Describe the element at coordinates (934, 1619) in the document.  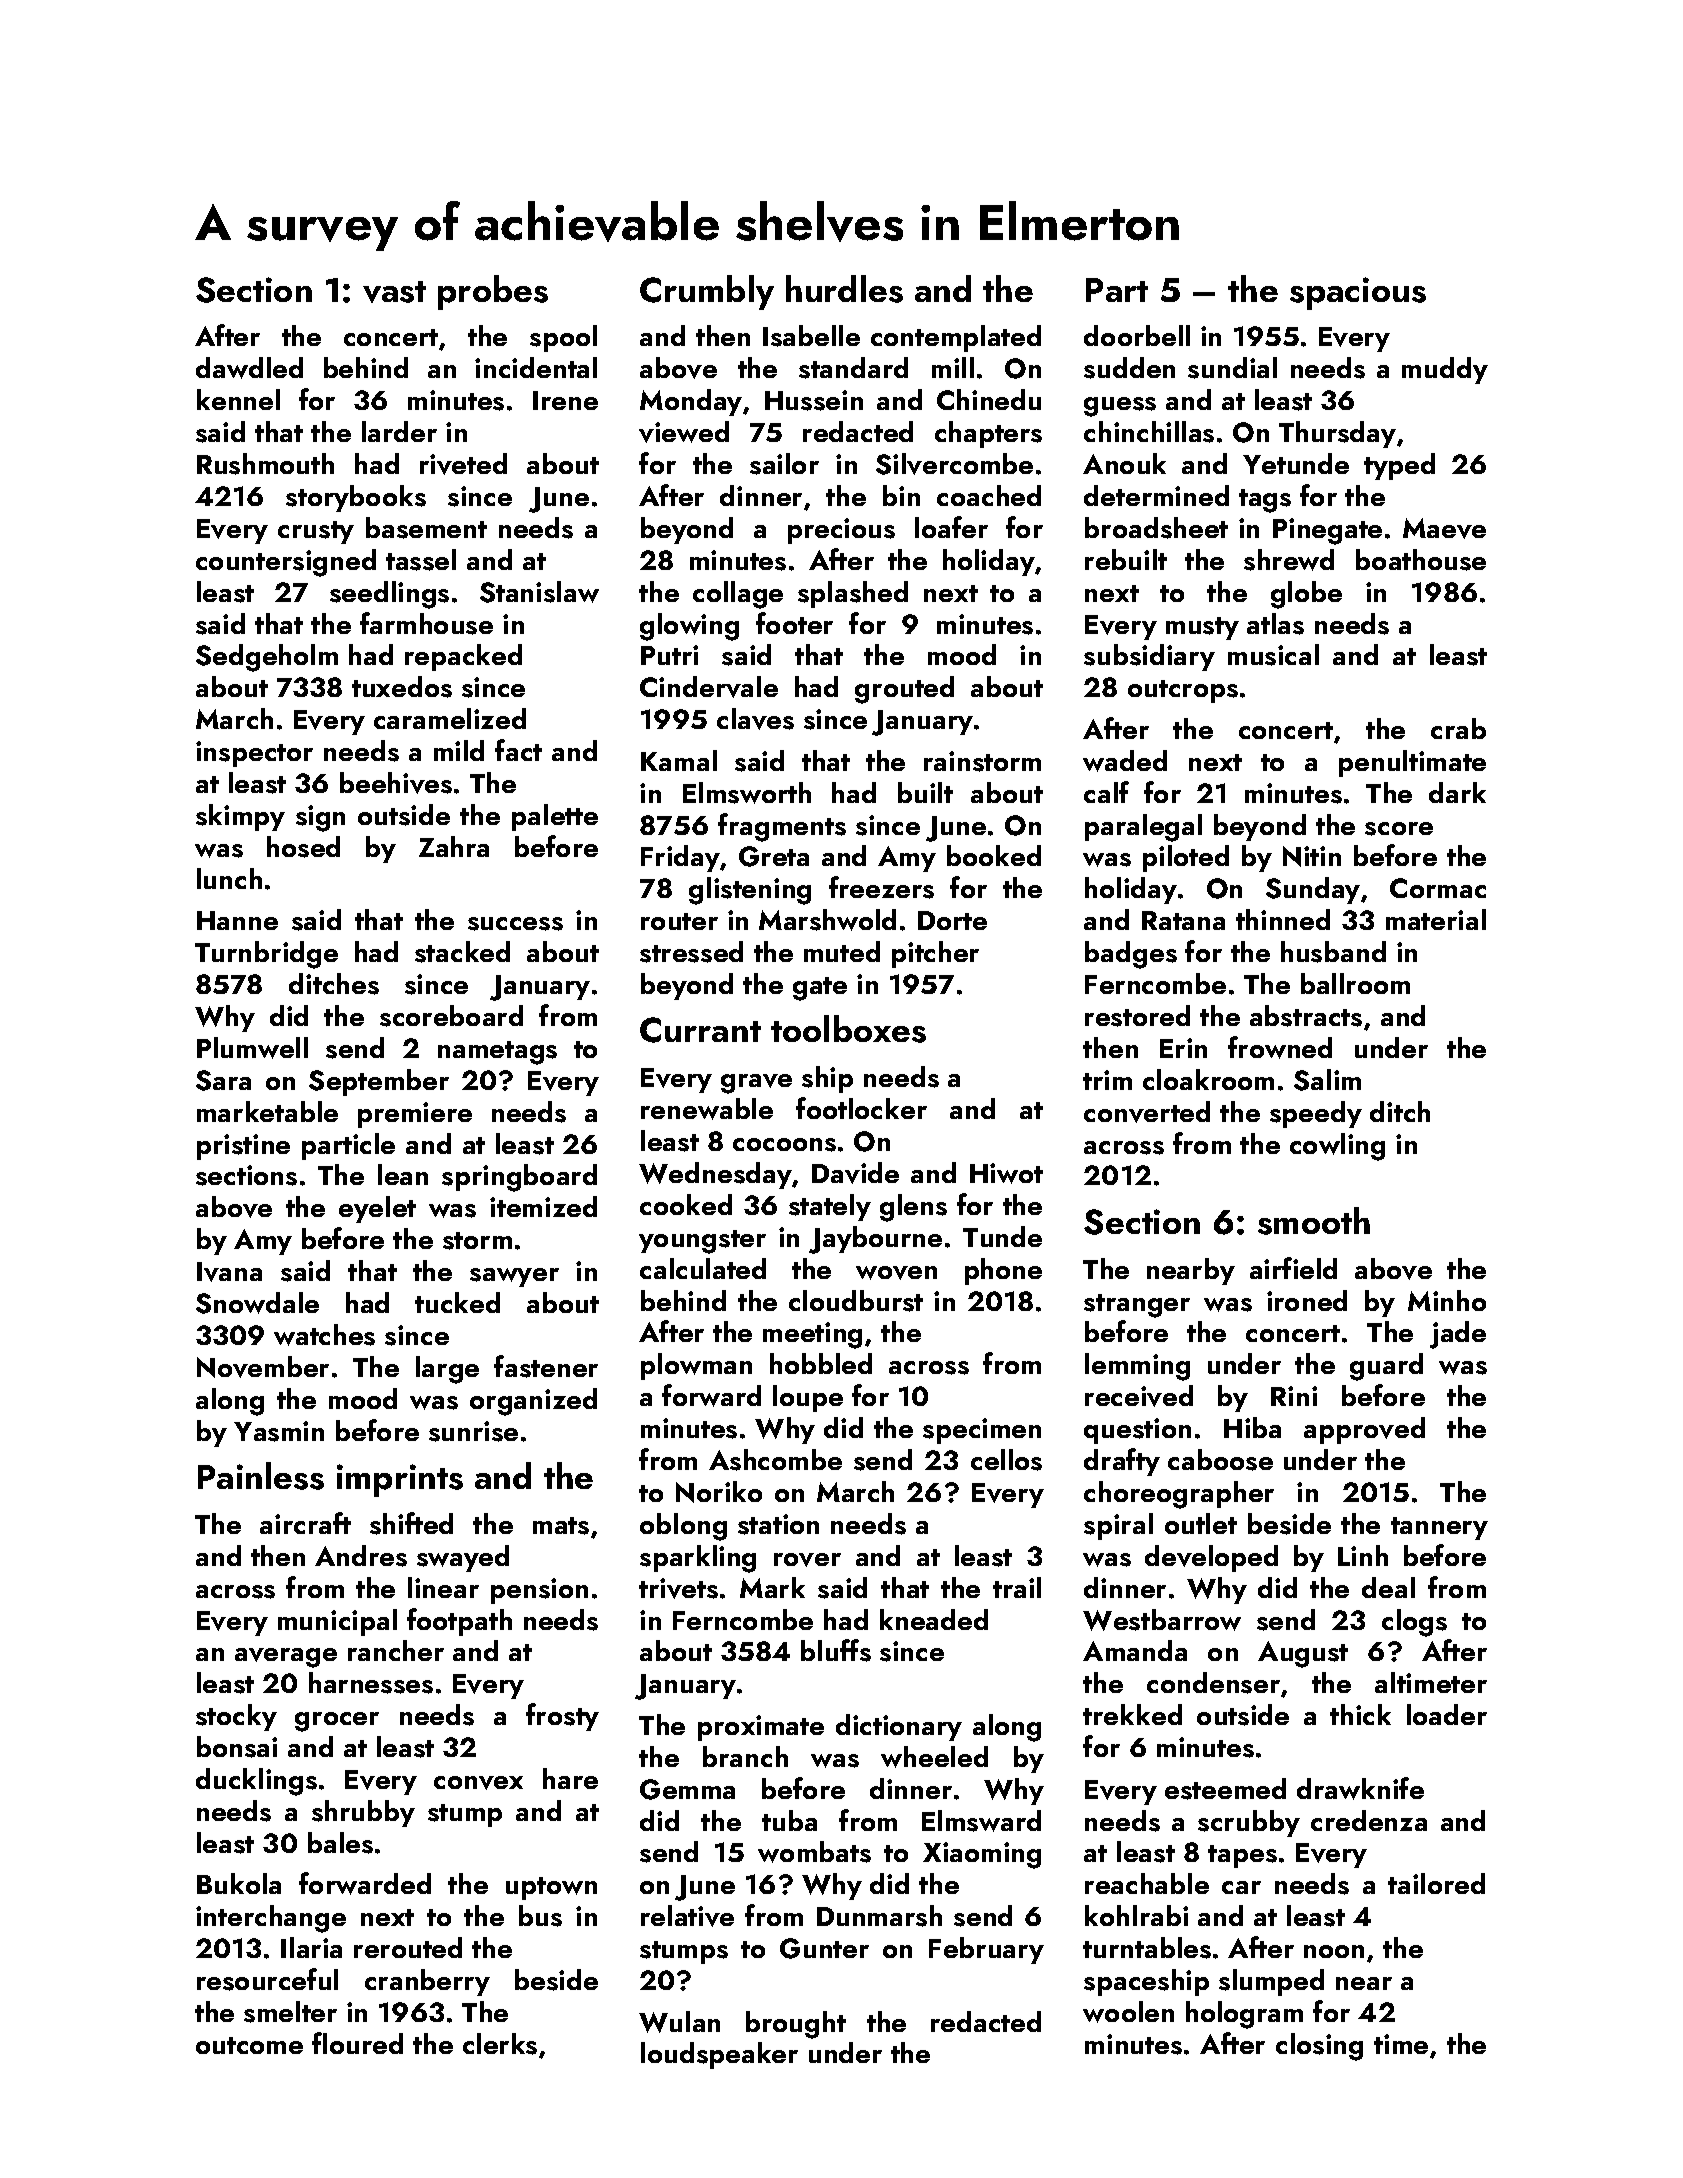
I see `kneaded` at that location.
